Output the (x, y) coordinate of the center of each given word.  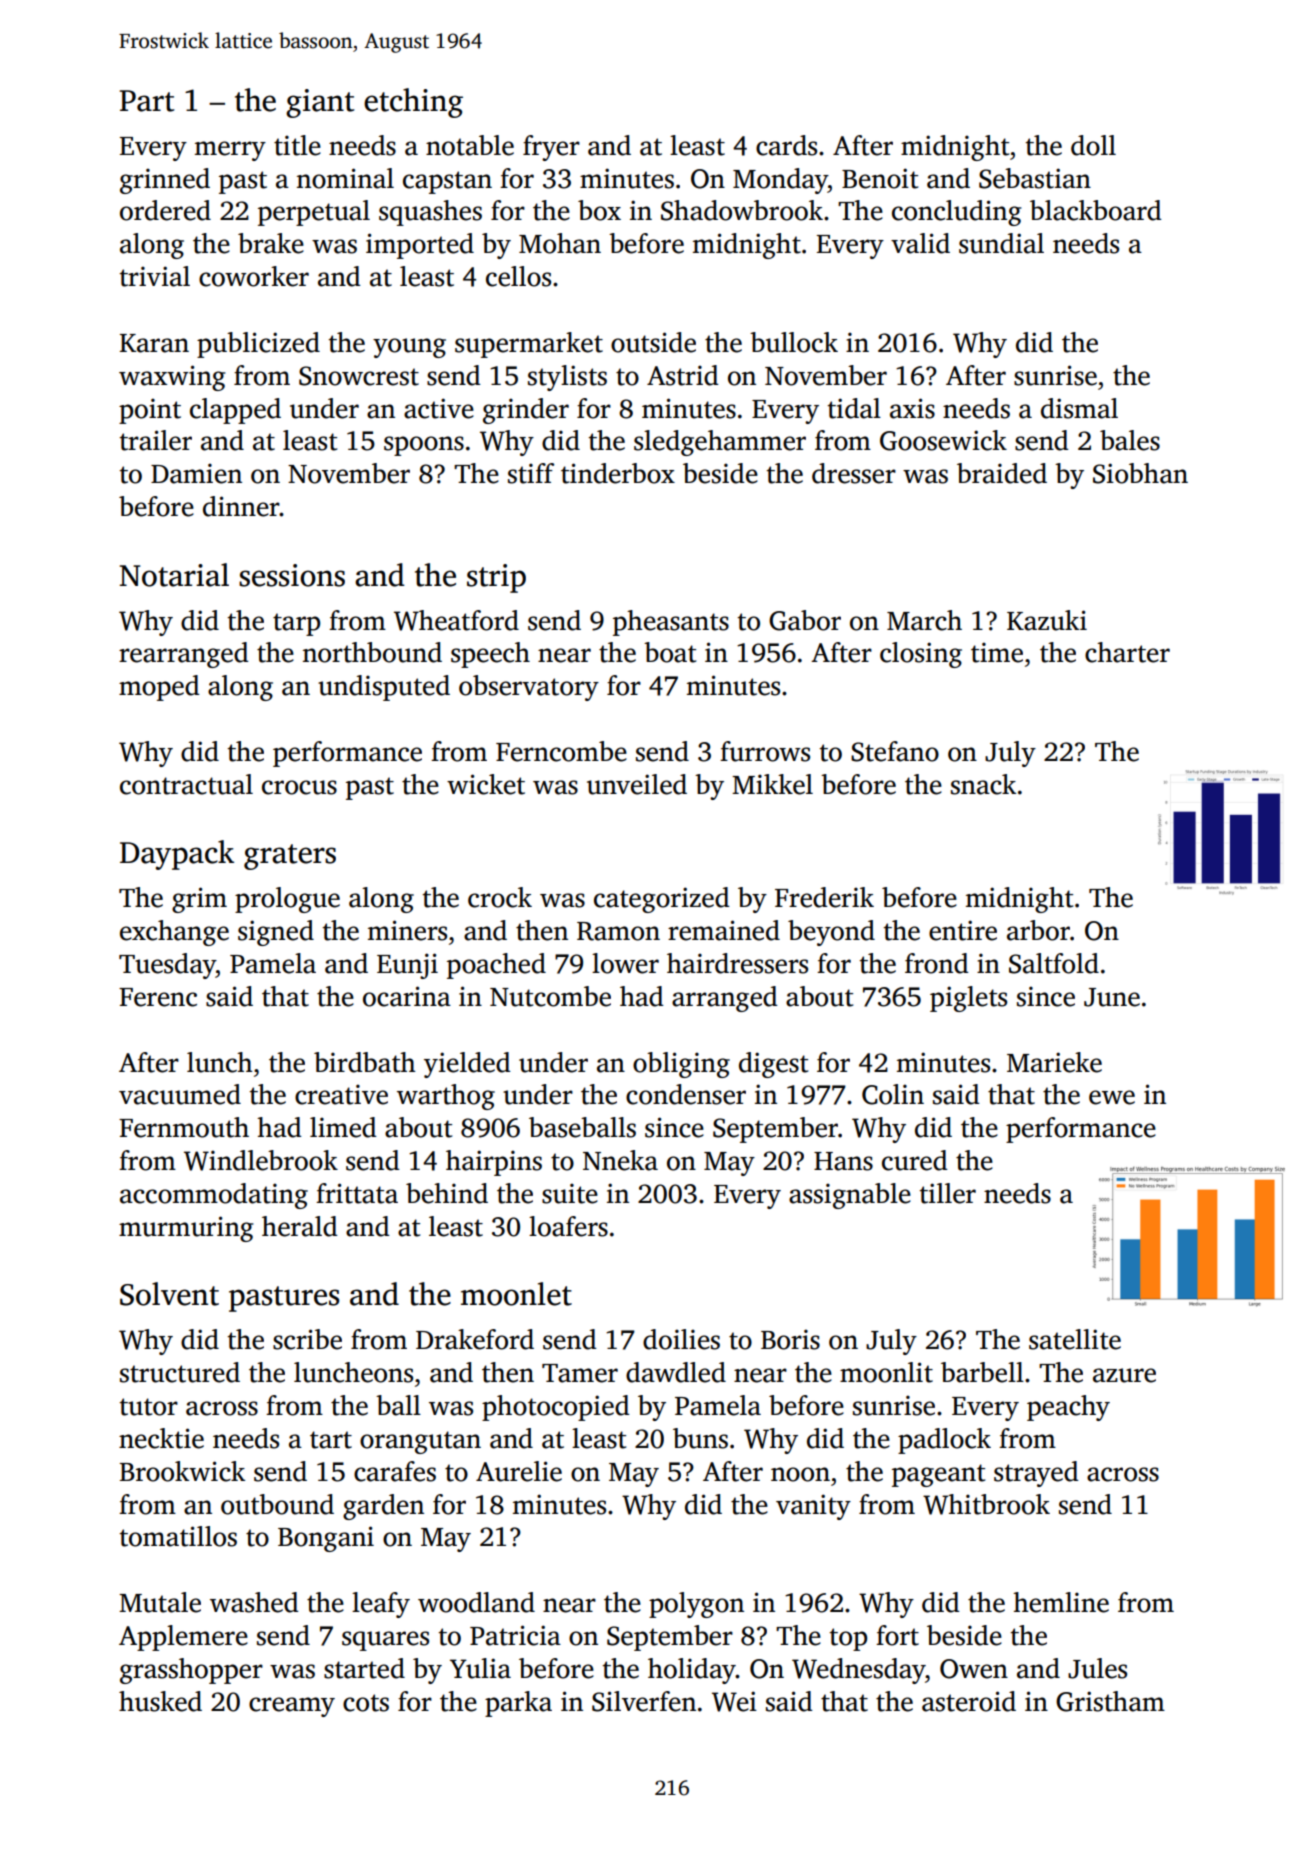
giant (320, 103)
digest (773, 1065)
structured (180, 1372)
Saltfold (1054, 963)
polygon (696, 1605)
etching (413, 103)
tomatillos (178, 1536)
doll (1093, 145)
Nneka (620, 1160)
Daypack (177, 855)
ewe (1112, 1097)
